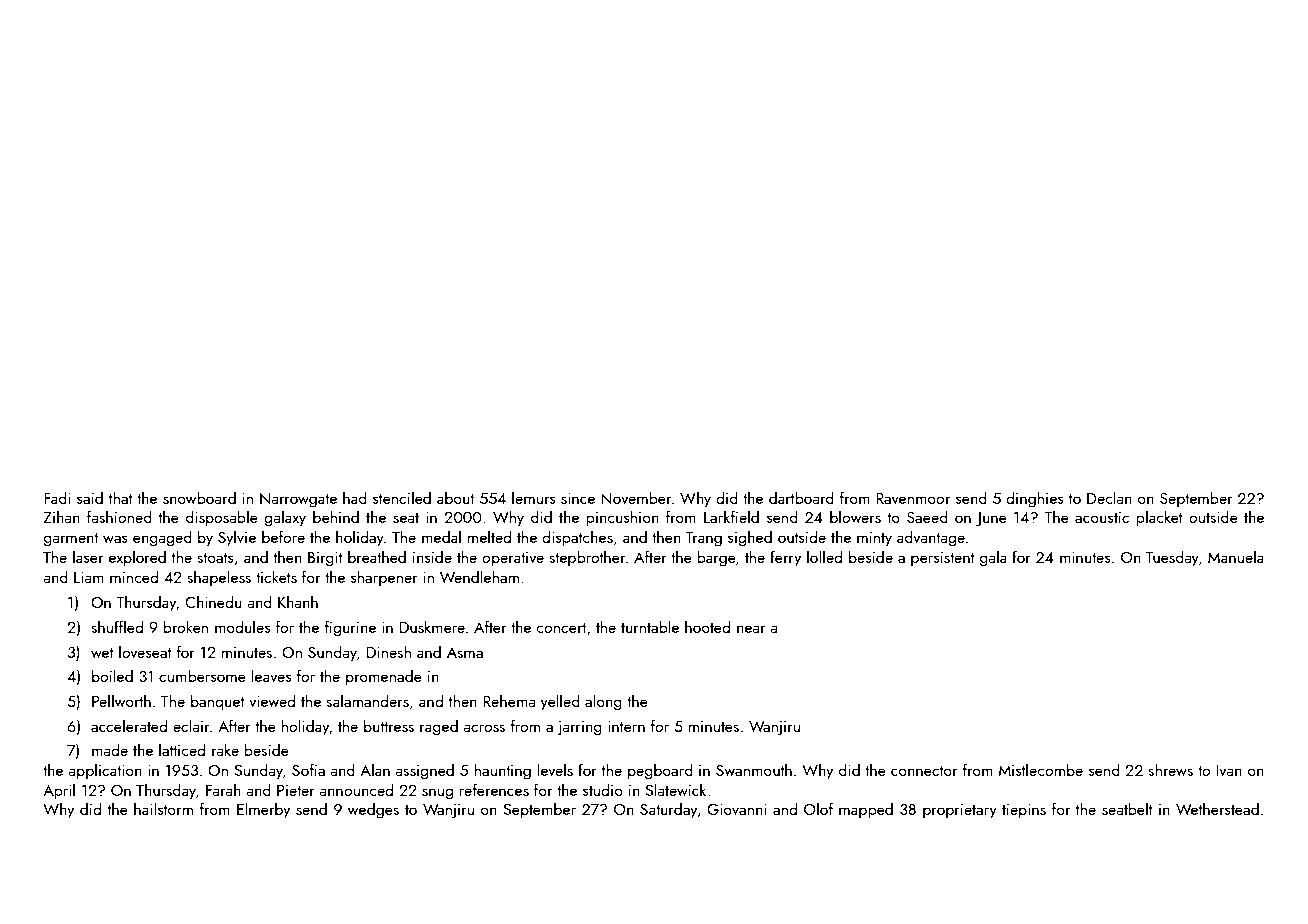 The image size is (1308, 924). I want to click on Khanh, so click(298, 601).
